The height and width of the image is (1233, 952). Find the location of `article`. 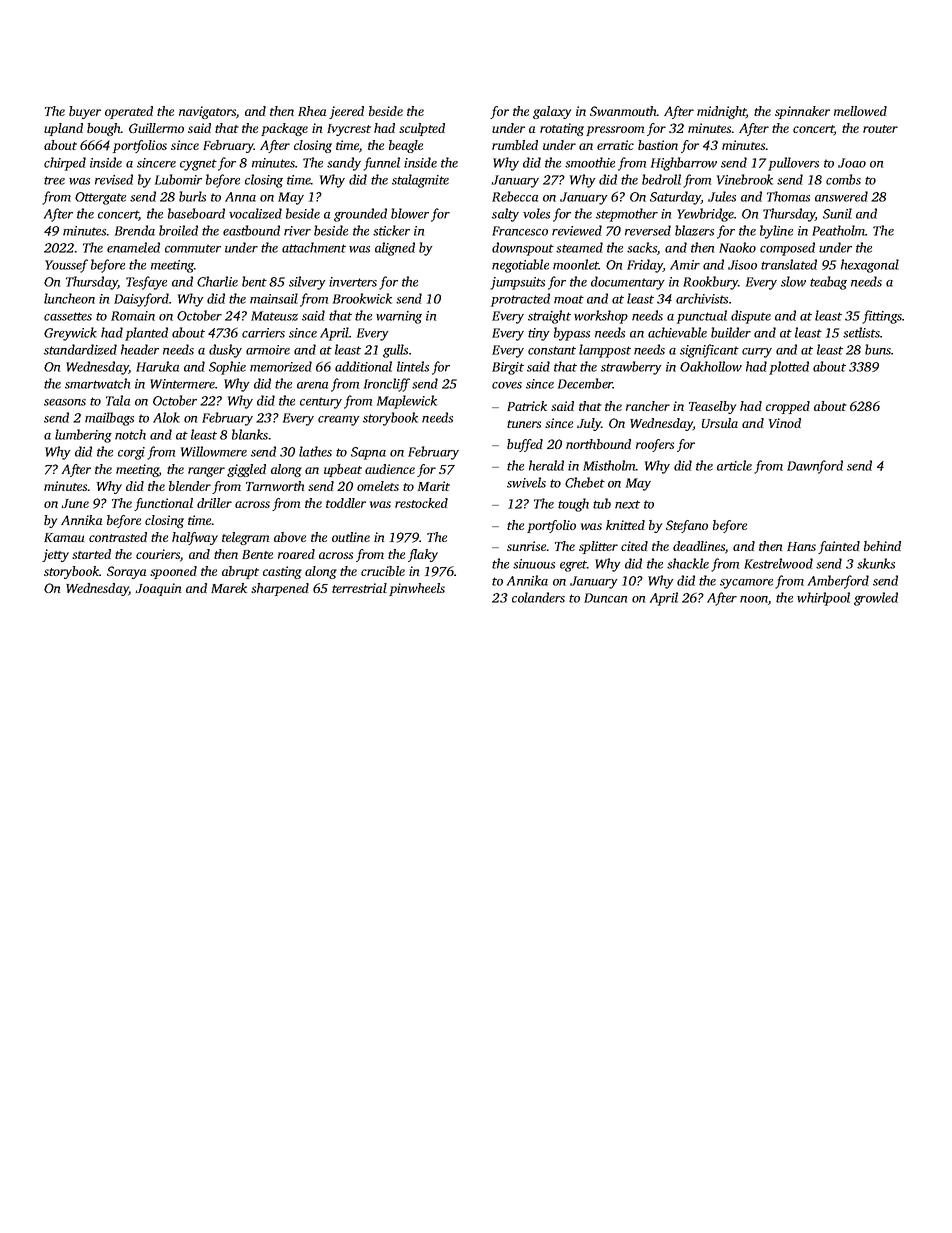

article is located at coordinates (734, 465).
